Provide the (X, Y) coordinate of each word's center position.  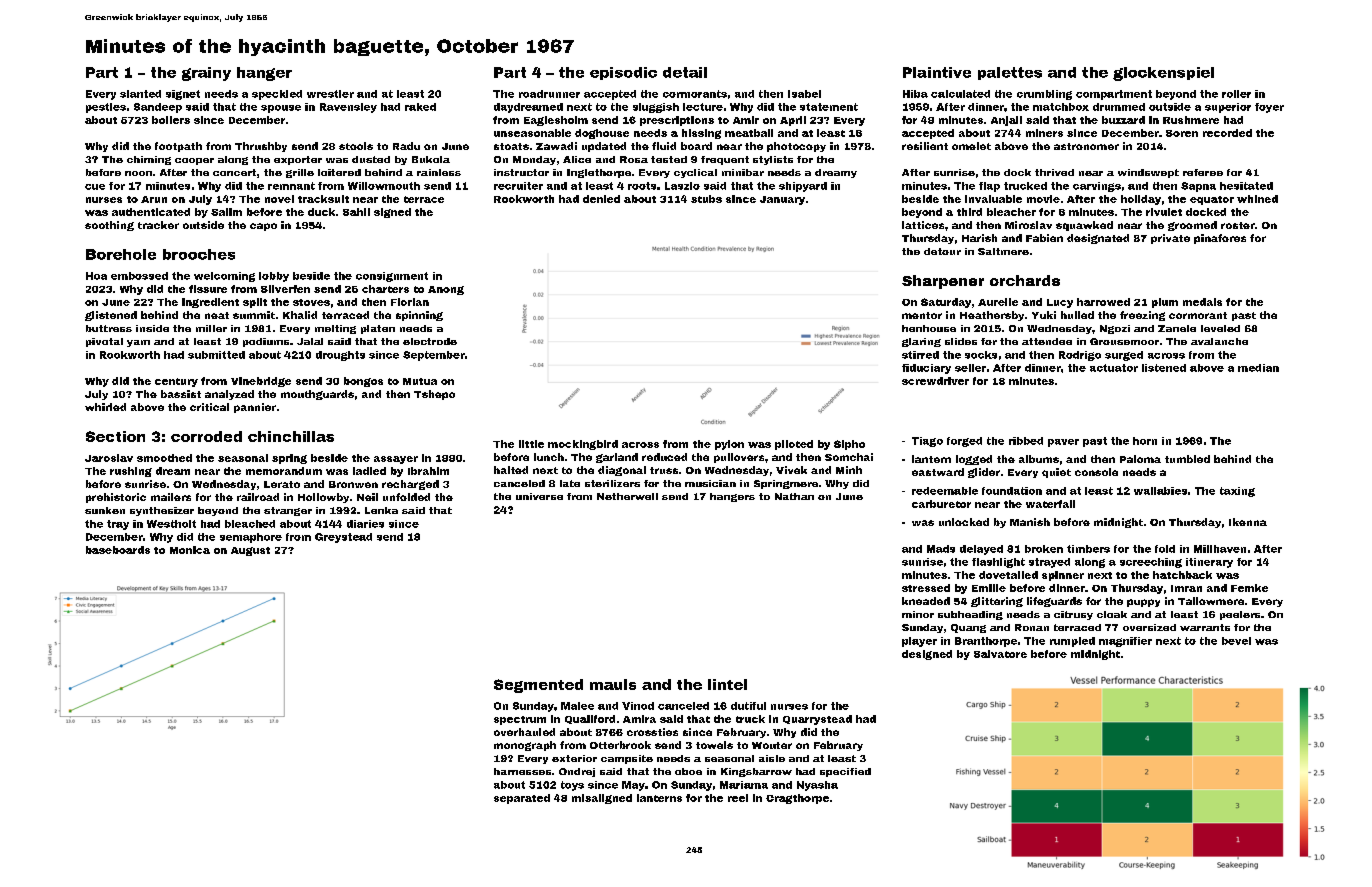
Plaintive (937, 72)
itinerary (1209, 563)
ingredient (210, 303)
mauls (613, 684)
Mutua (420, 381)
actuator (1114, 368)
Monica (190, 550)
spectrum (520, 720)
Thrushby (261, 147)
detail (685, 72)
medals (1202, 302)
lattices (923, 225)
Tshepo (434, 395)
